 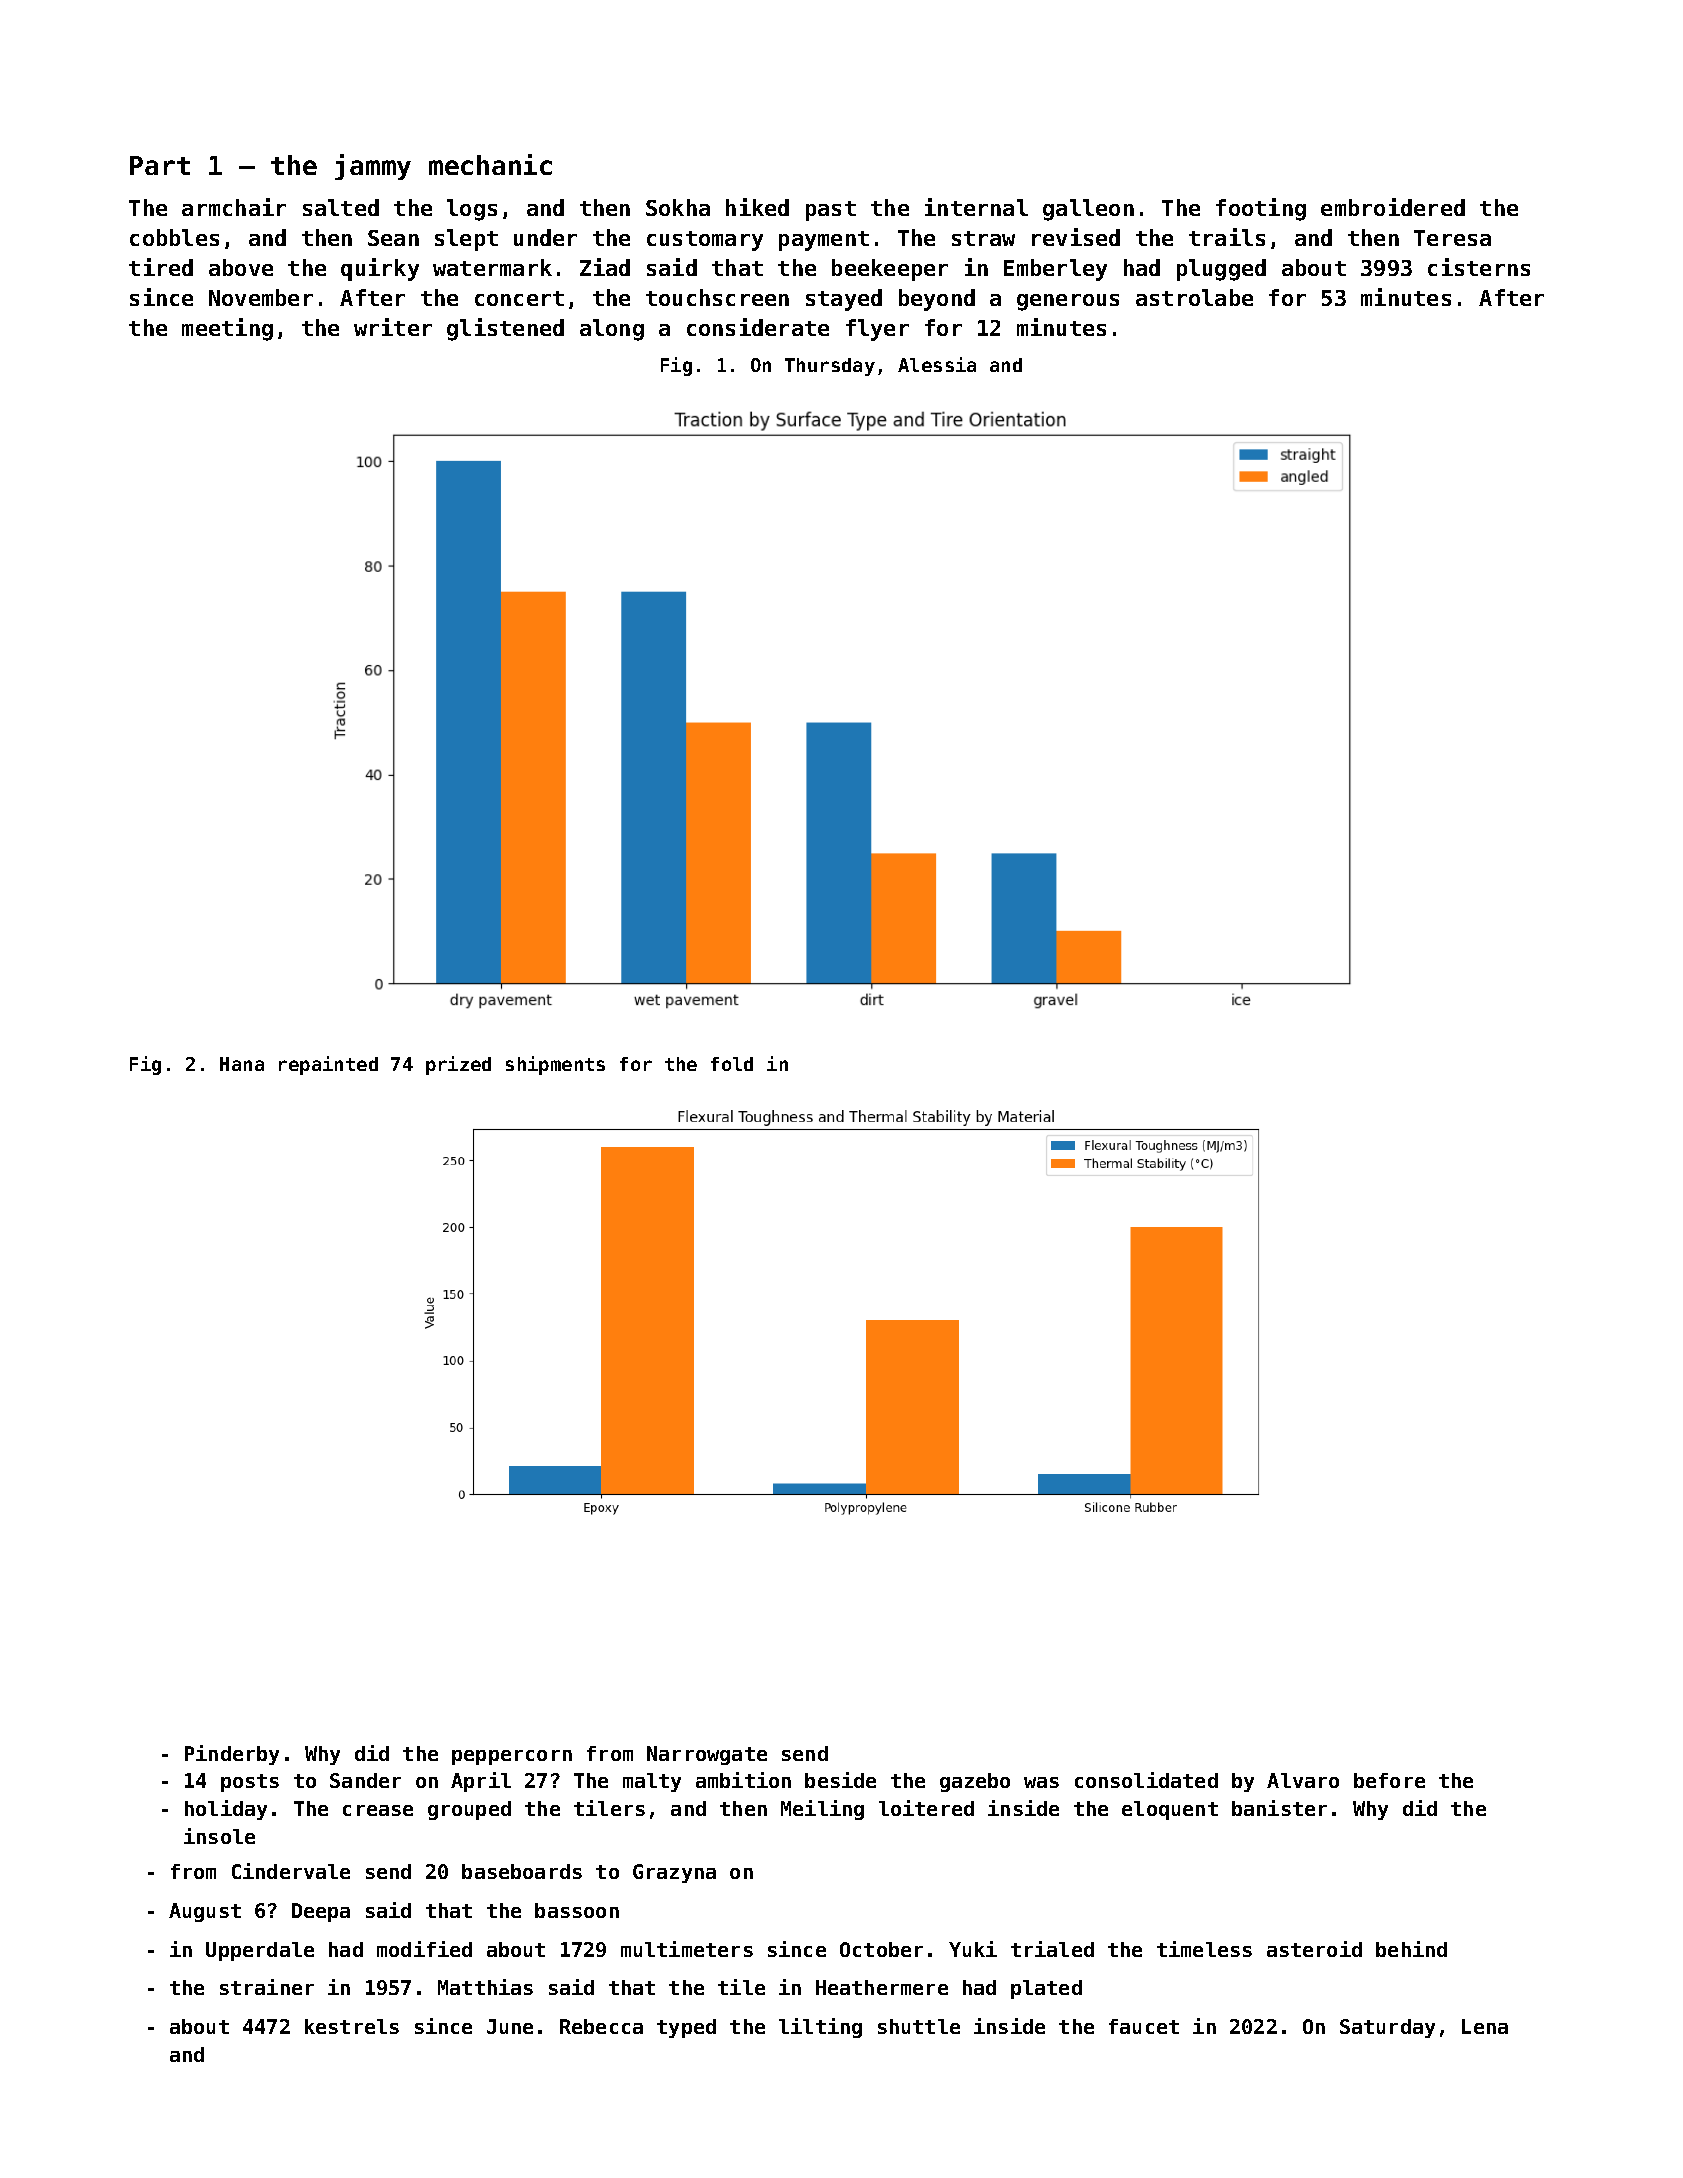 What do you see at coordinates (1389, 1780) in the screenshot?
I see `before` at bounding box center [1389, 1780].
